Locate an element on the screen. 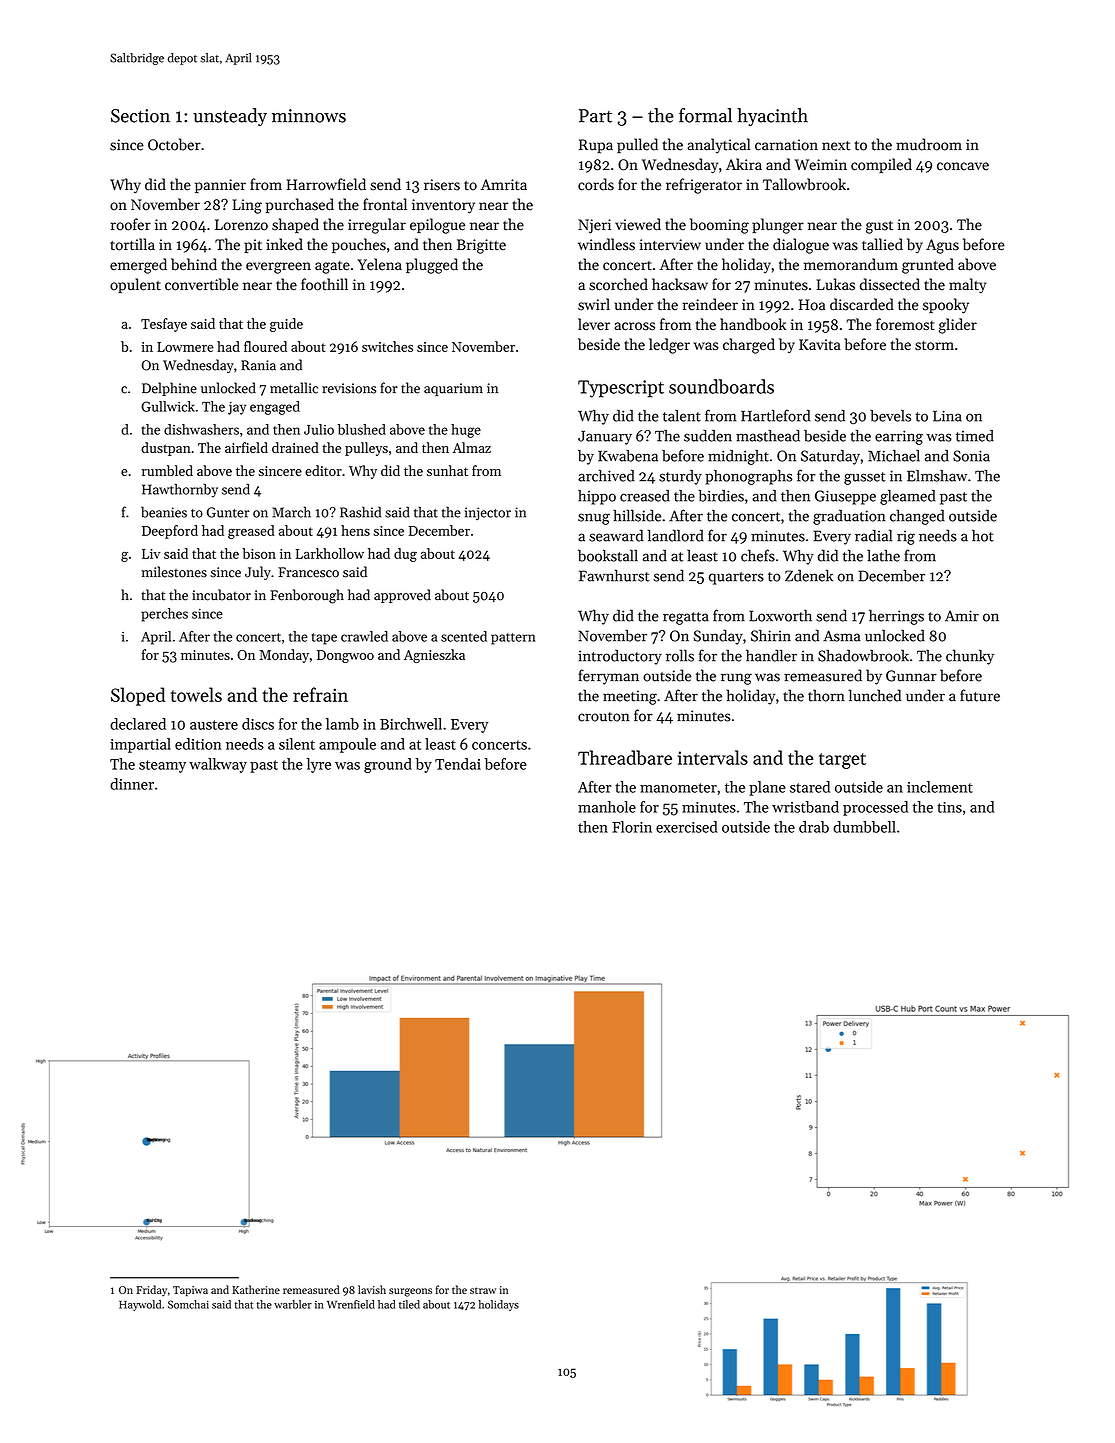 This screenshot has width=1115, height=1443. straw is located at coordinates (483, 1290).
